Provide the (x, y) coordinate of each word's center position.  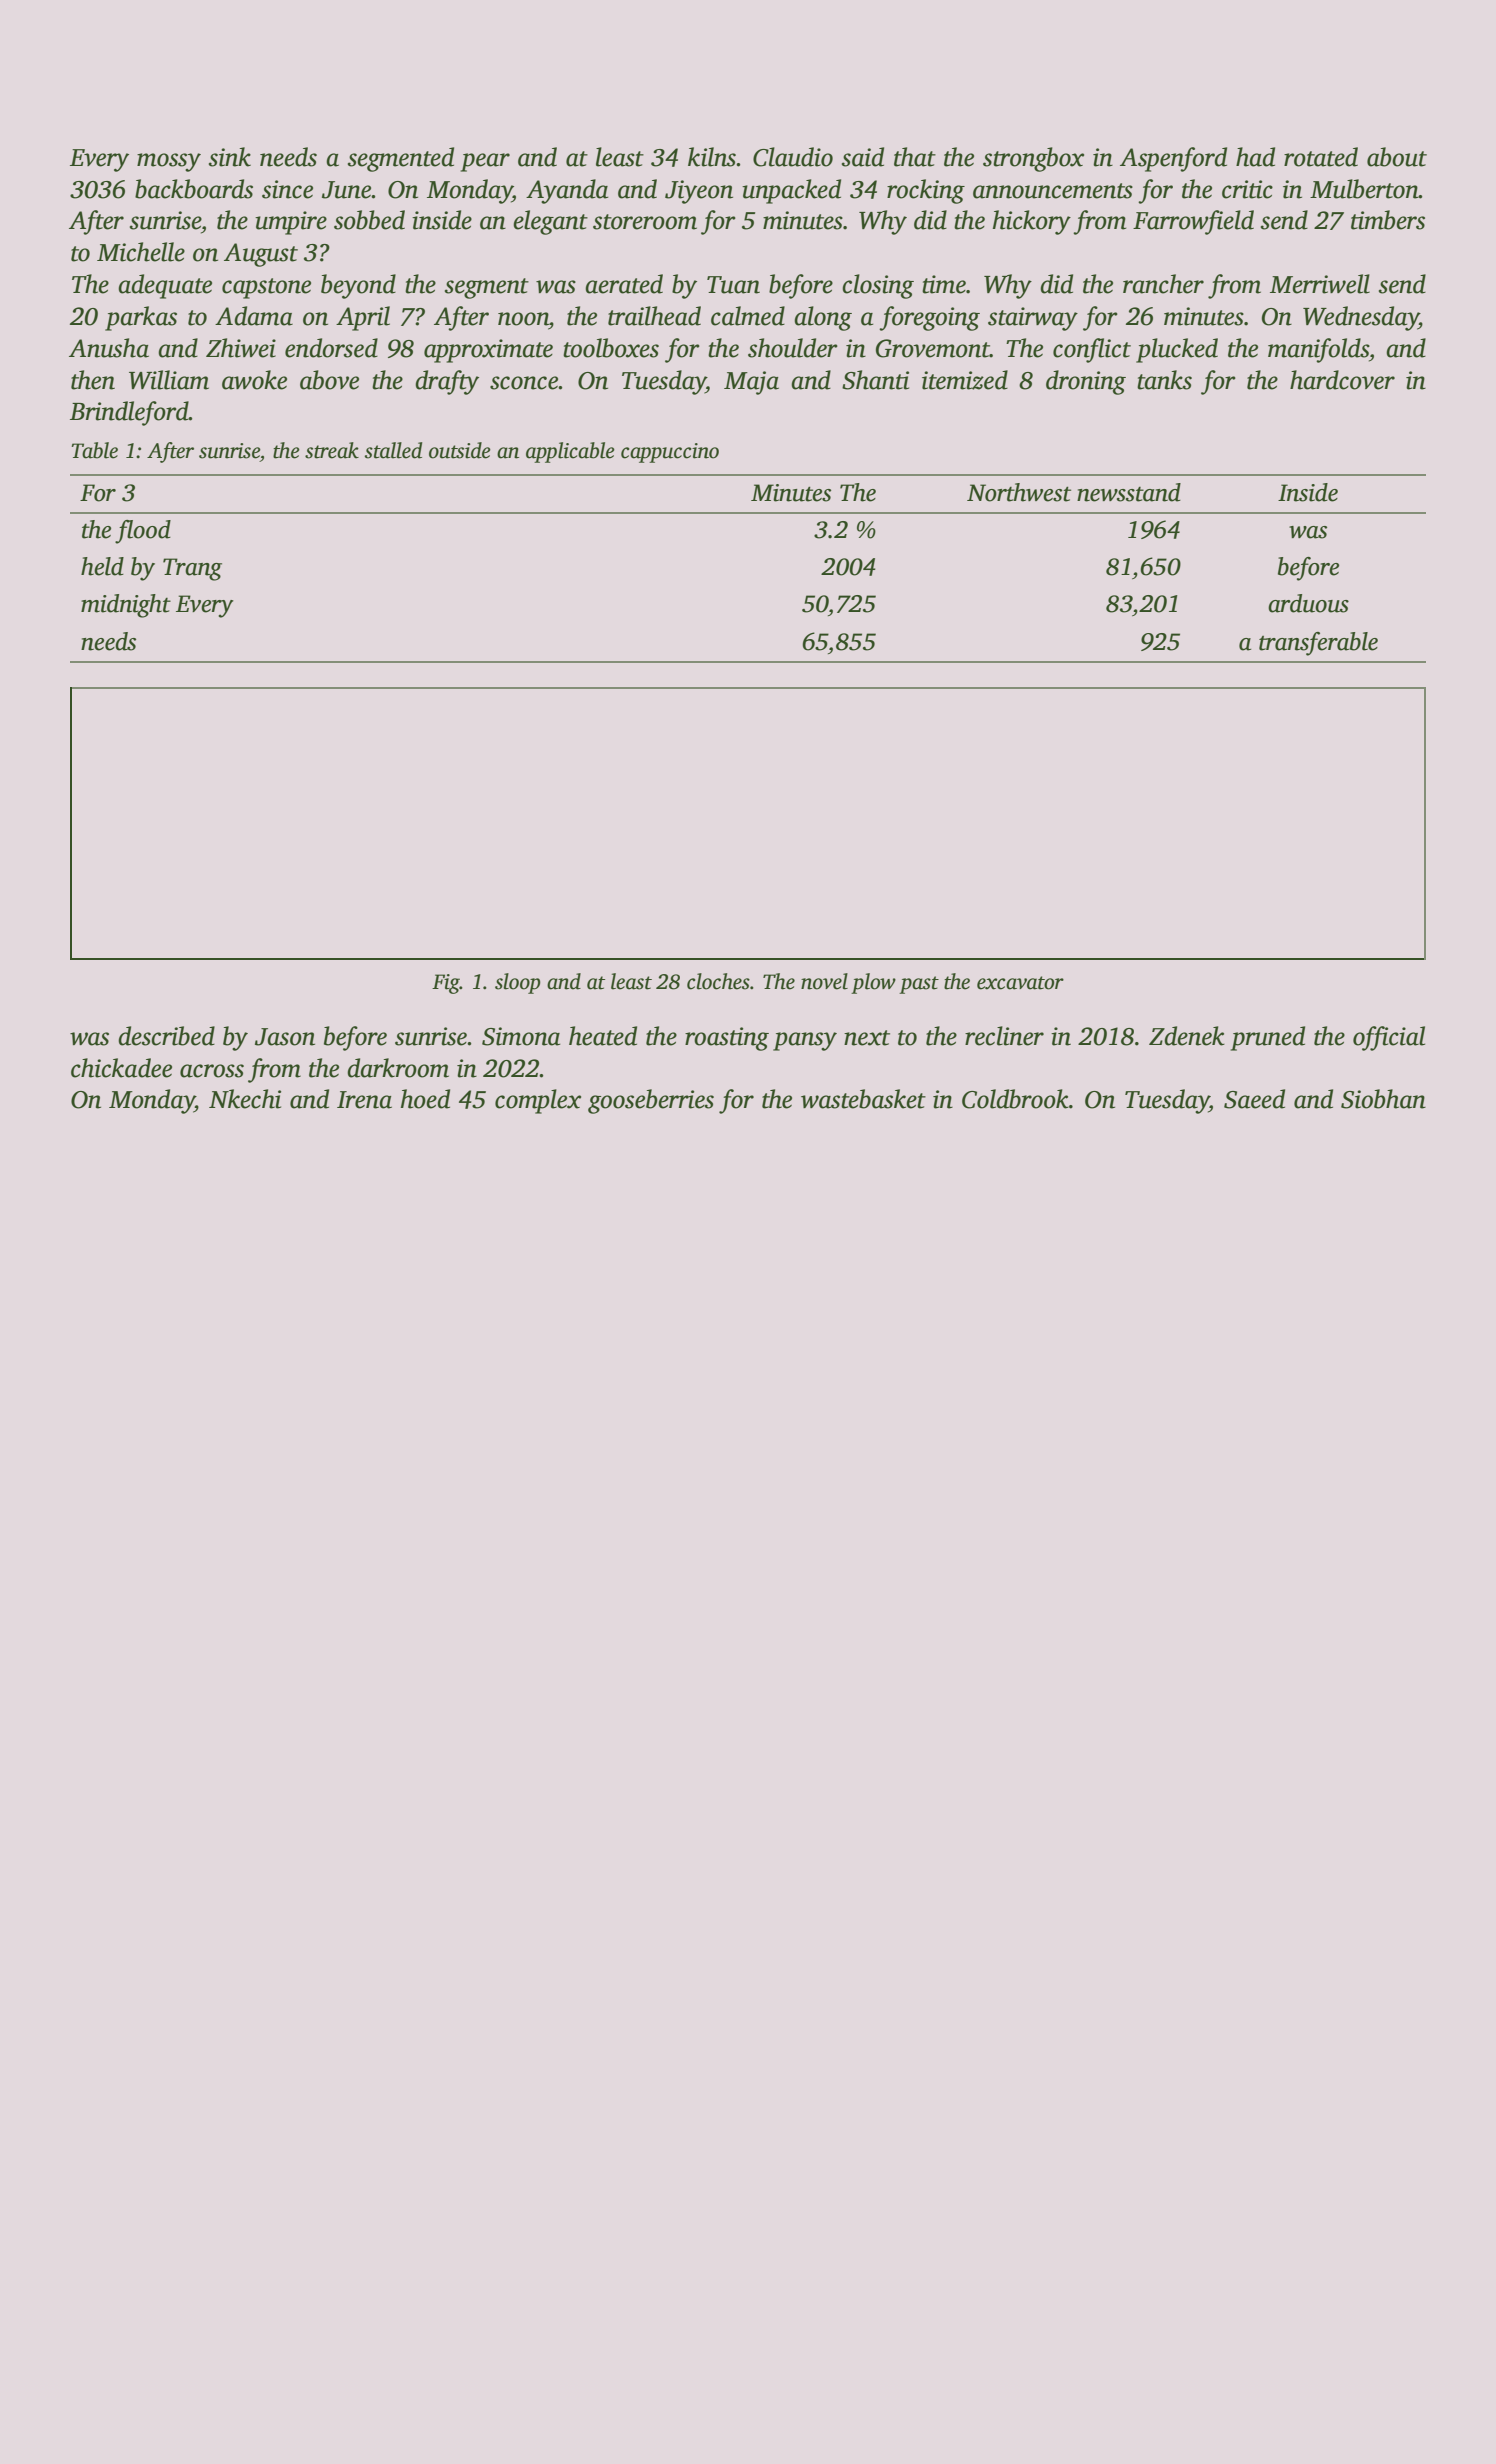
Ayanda (567, 191)
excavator (1020, 983)
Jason (285, 1037)
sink (230, 157)
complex (538, 1101)
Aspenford (1173, 159)
